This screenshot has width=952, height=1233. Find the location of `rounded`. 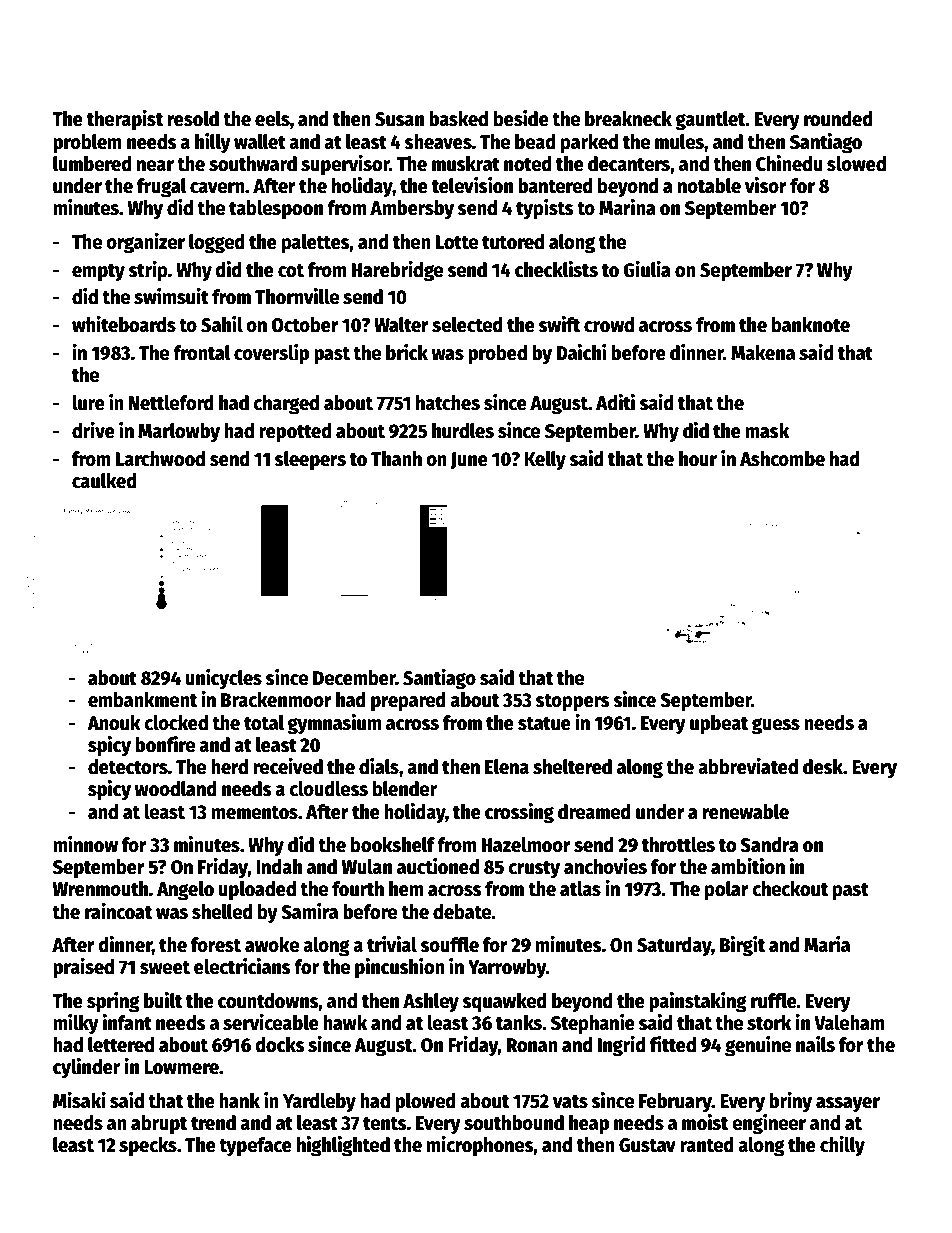

rounded is located at coordinates (838, 119).
